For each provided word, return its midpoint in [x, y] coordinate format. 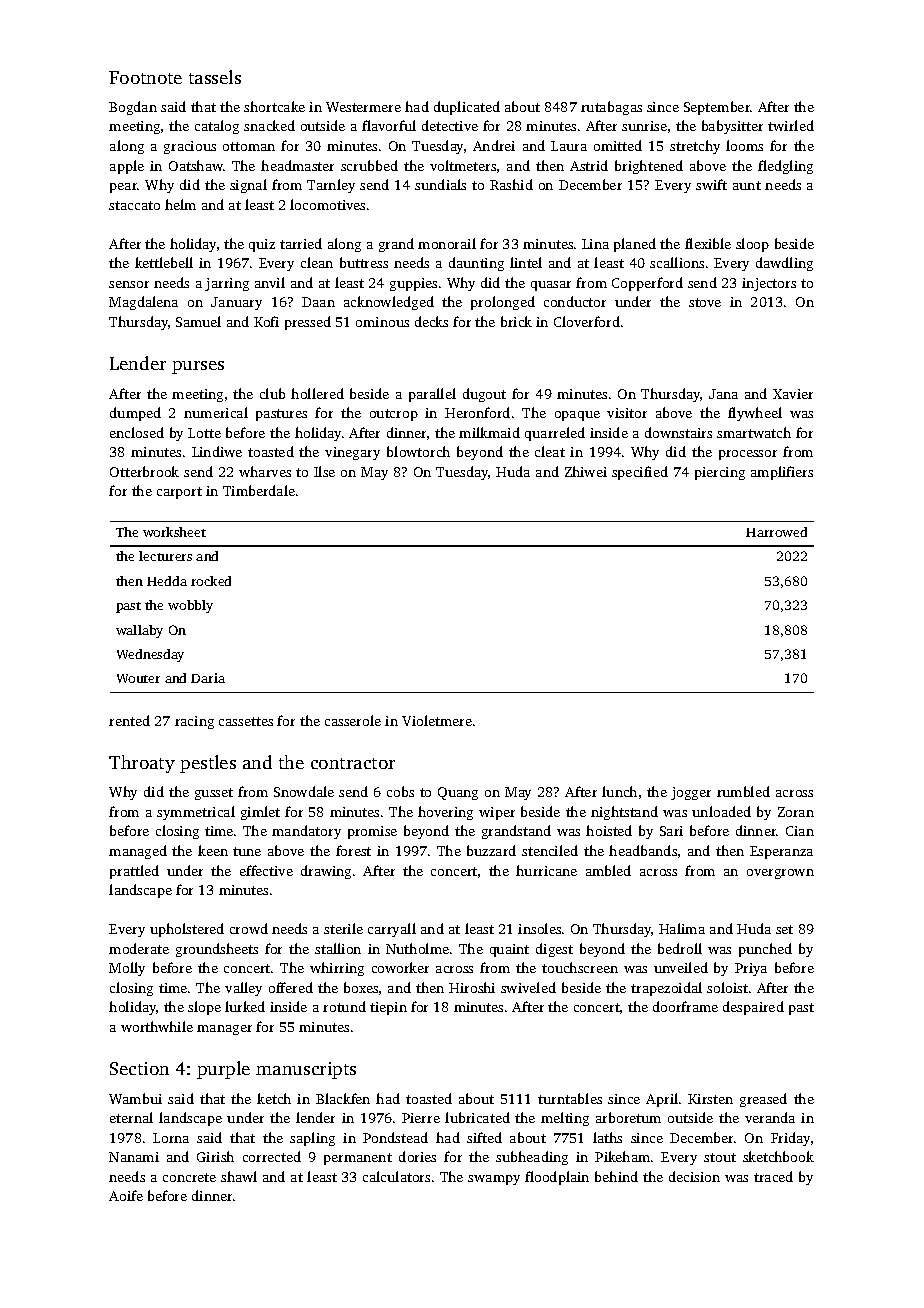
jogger [691, 793]
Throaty [142, 764]
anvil [270, 282]
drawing [326, 872]
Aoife [126, 1195]
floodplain [557, 1178]
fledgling [785, 167]
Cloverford [587, 321]
